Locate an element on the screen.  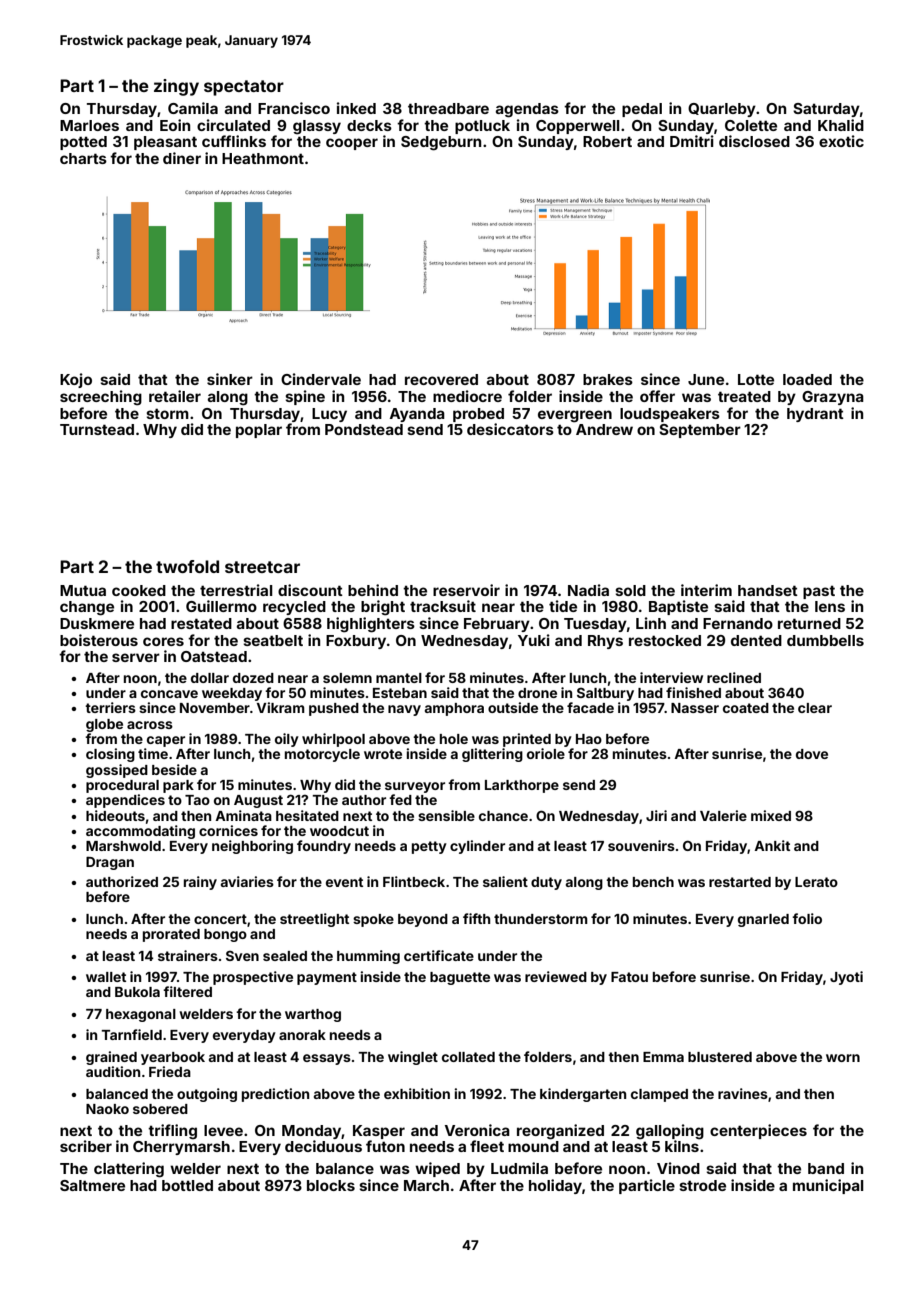
outgoing is located at coordinates (207, 1095).
